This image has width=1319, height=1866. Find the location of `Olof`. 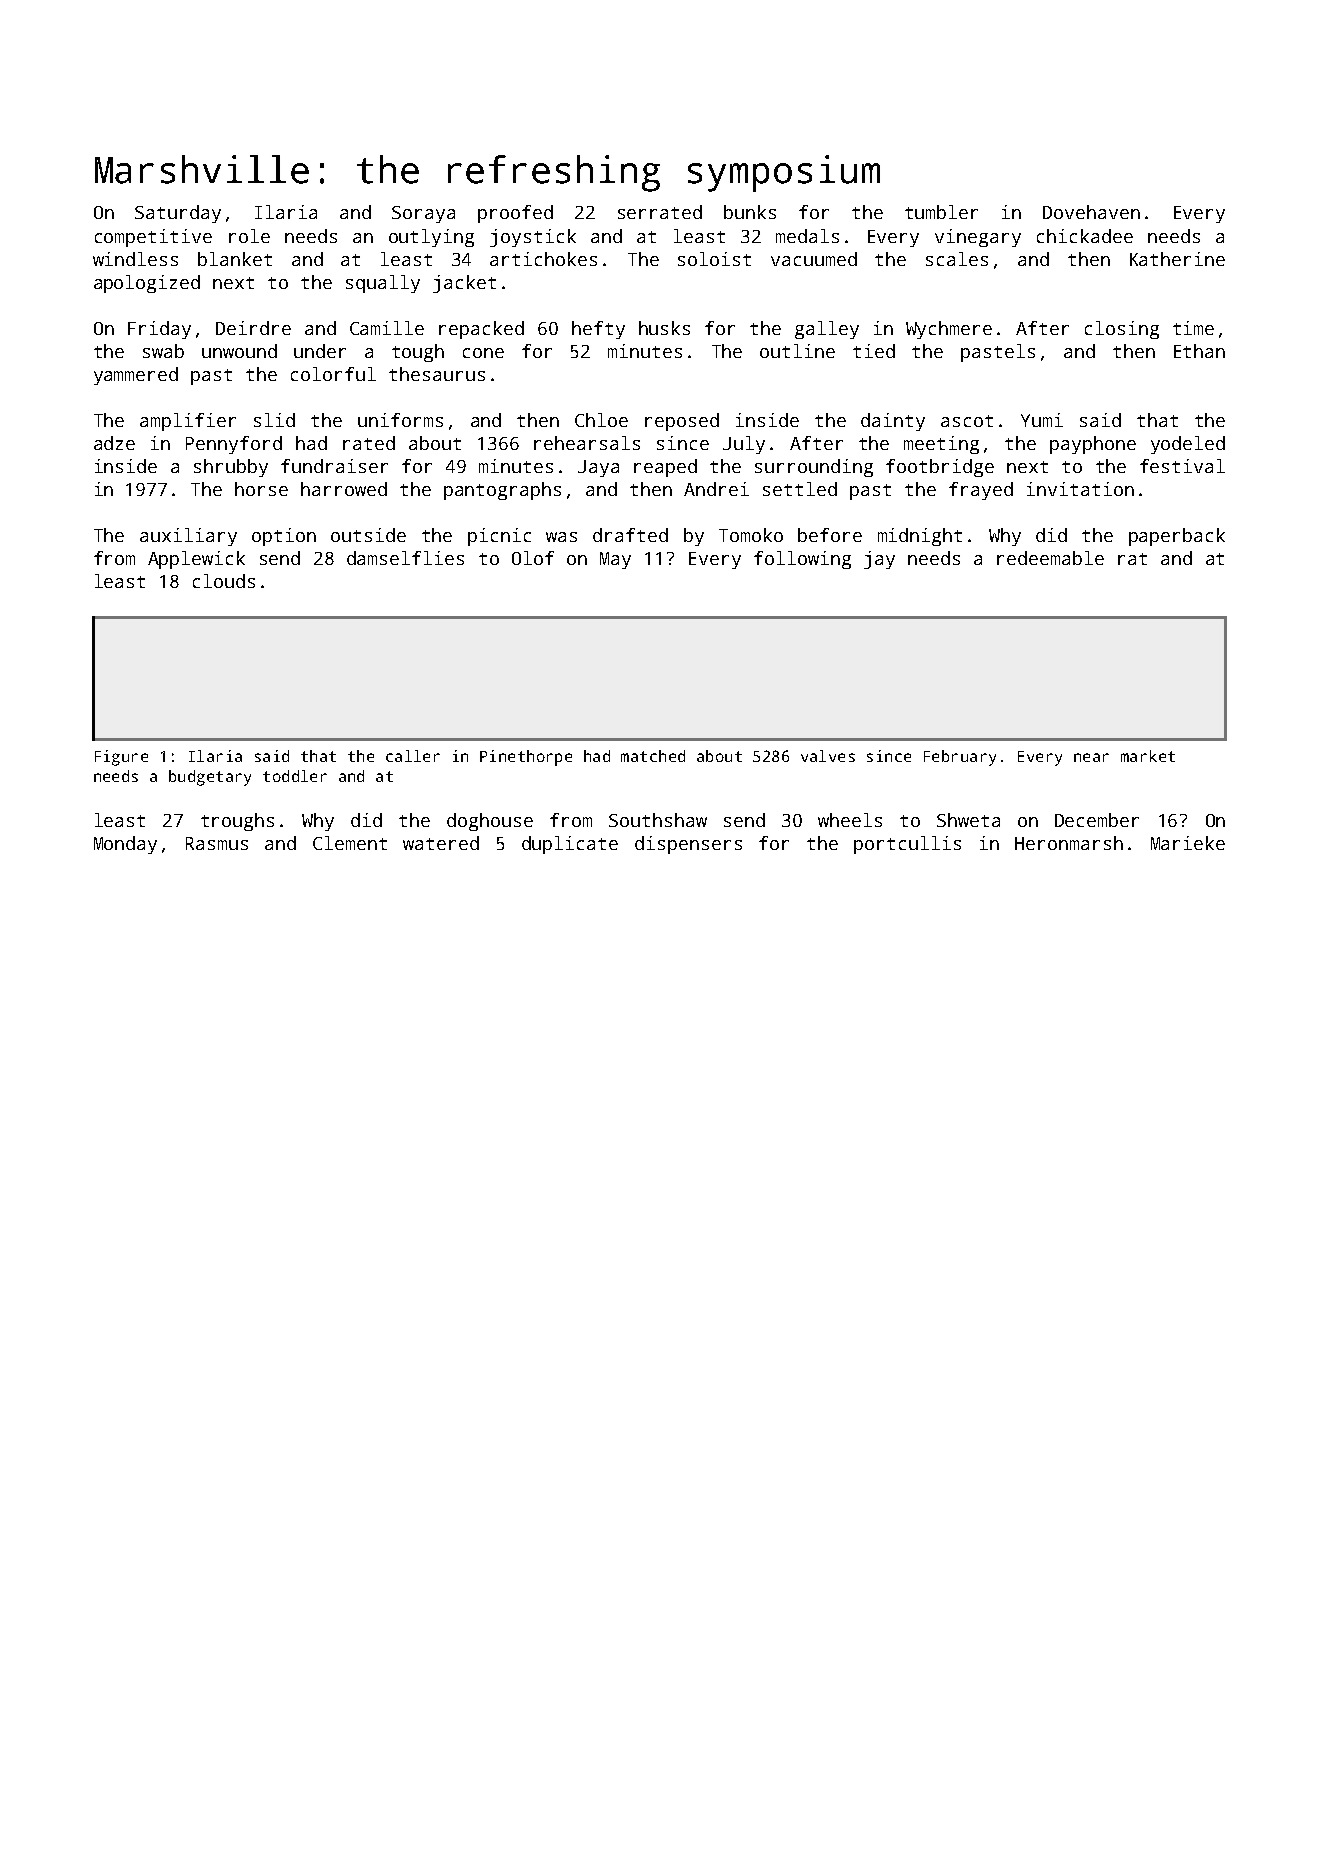

Olof is located at coordinates (533, 558).
